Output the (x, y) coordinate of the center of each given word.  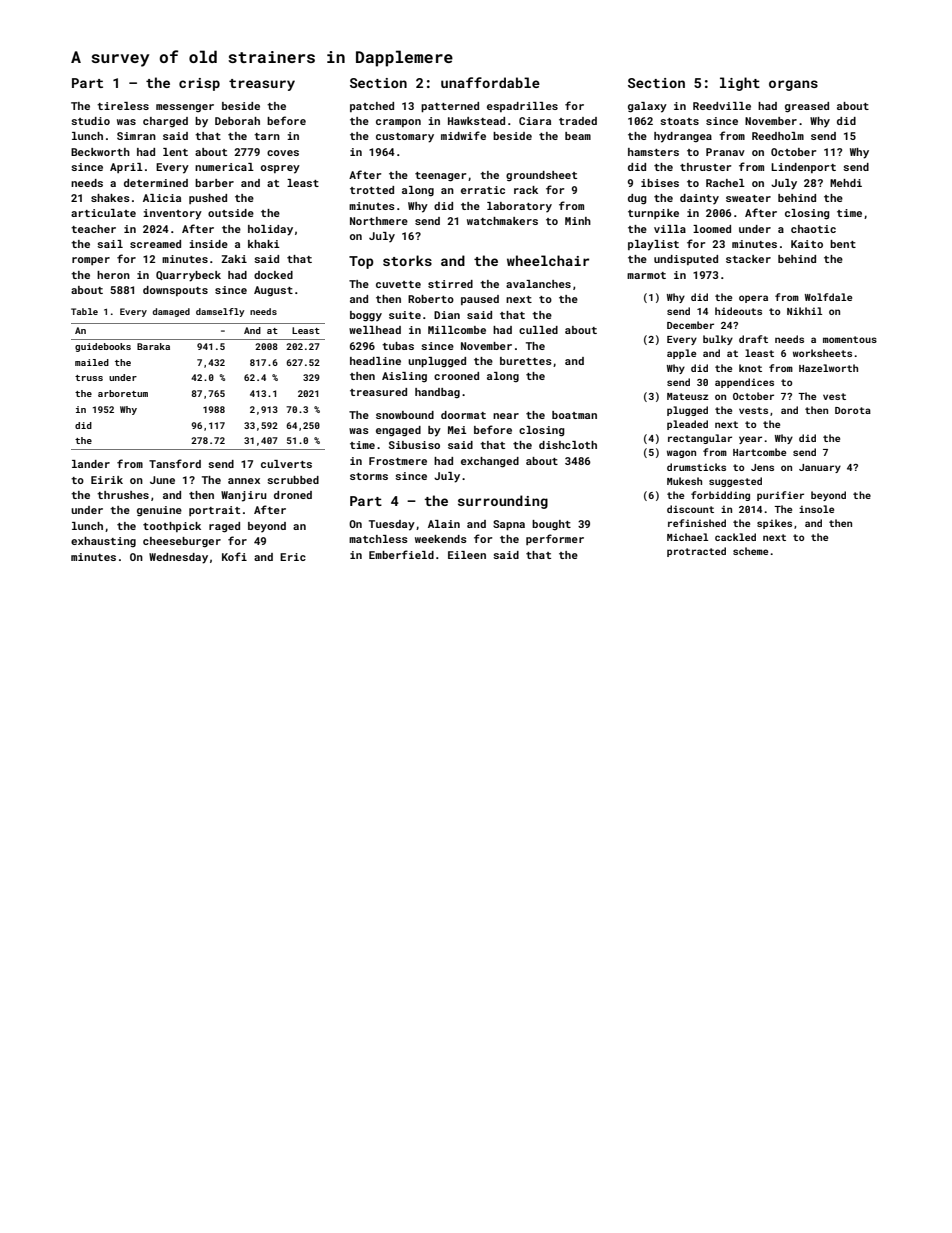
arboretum (123, 393)
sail (110, 244)
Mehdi (846, 183)
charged (165, 122)
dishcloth (568, 445)
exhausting (103, 542)
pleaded (687, 425)
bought (551, 525)
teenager (440, 177)
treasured (378, 392)
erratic (483, 190)
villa (670, 229)
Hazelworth (828, 368)
